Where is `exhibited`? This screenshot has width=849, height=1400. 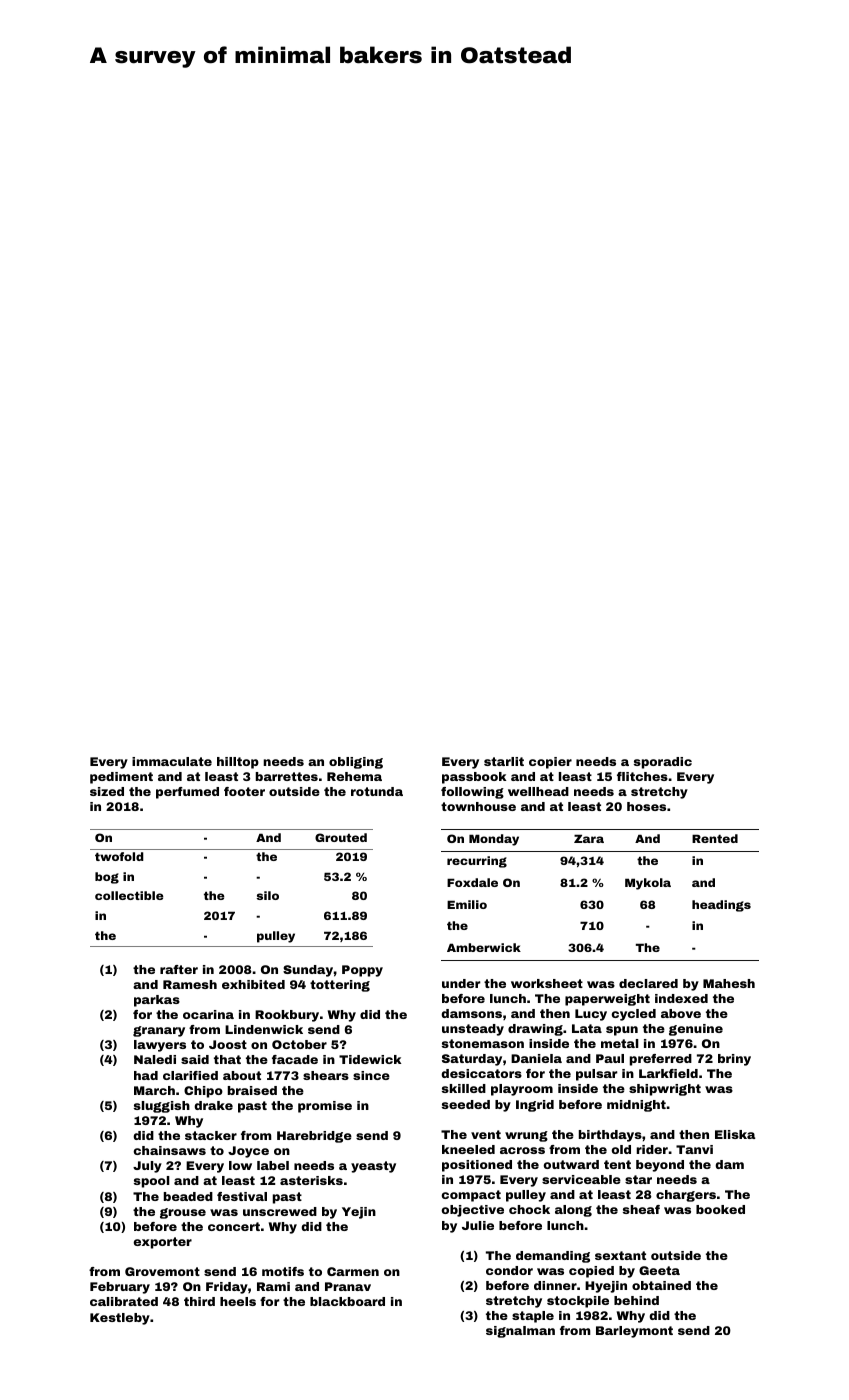 exhibited is located at coordinates (253, 984).
